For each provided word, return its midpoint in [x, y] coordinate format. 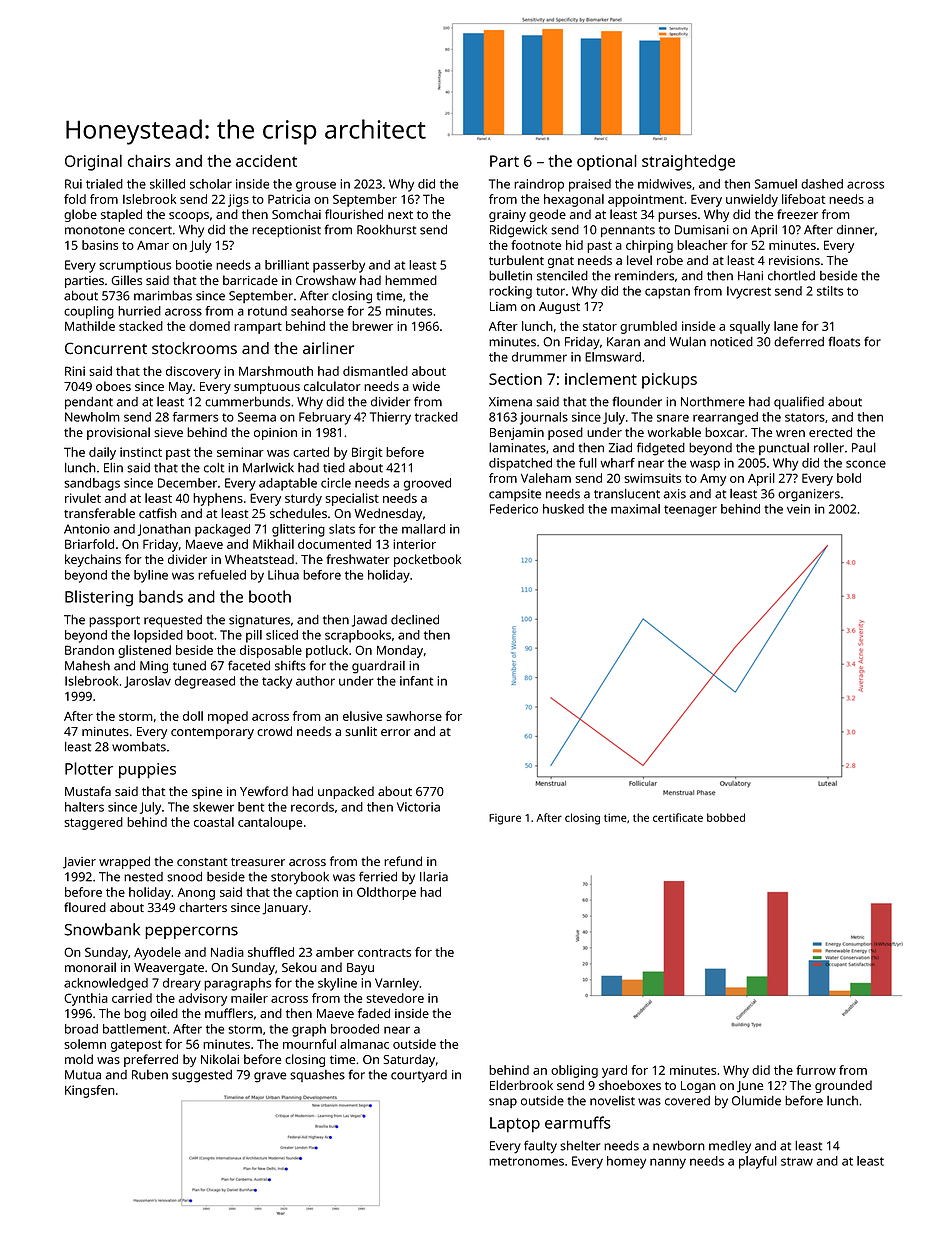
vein [798, 509]
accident [266, 161]
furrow [816, 1070]
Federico [514, 509]
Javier [79, 863]
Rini [75, 371]
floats [844, 341]
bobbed [726, 817]
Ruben [150, 1075]
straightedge [688, 162]
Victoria [418, 807]
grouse [316, 186]
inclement [601, 378]
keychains [93, 560]
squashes [317, 1076]
